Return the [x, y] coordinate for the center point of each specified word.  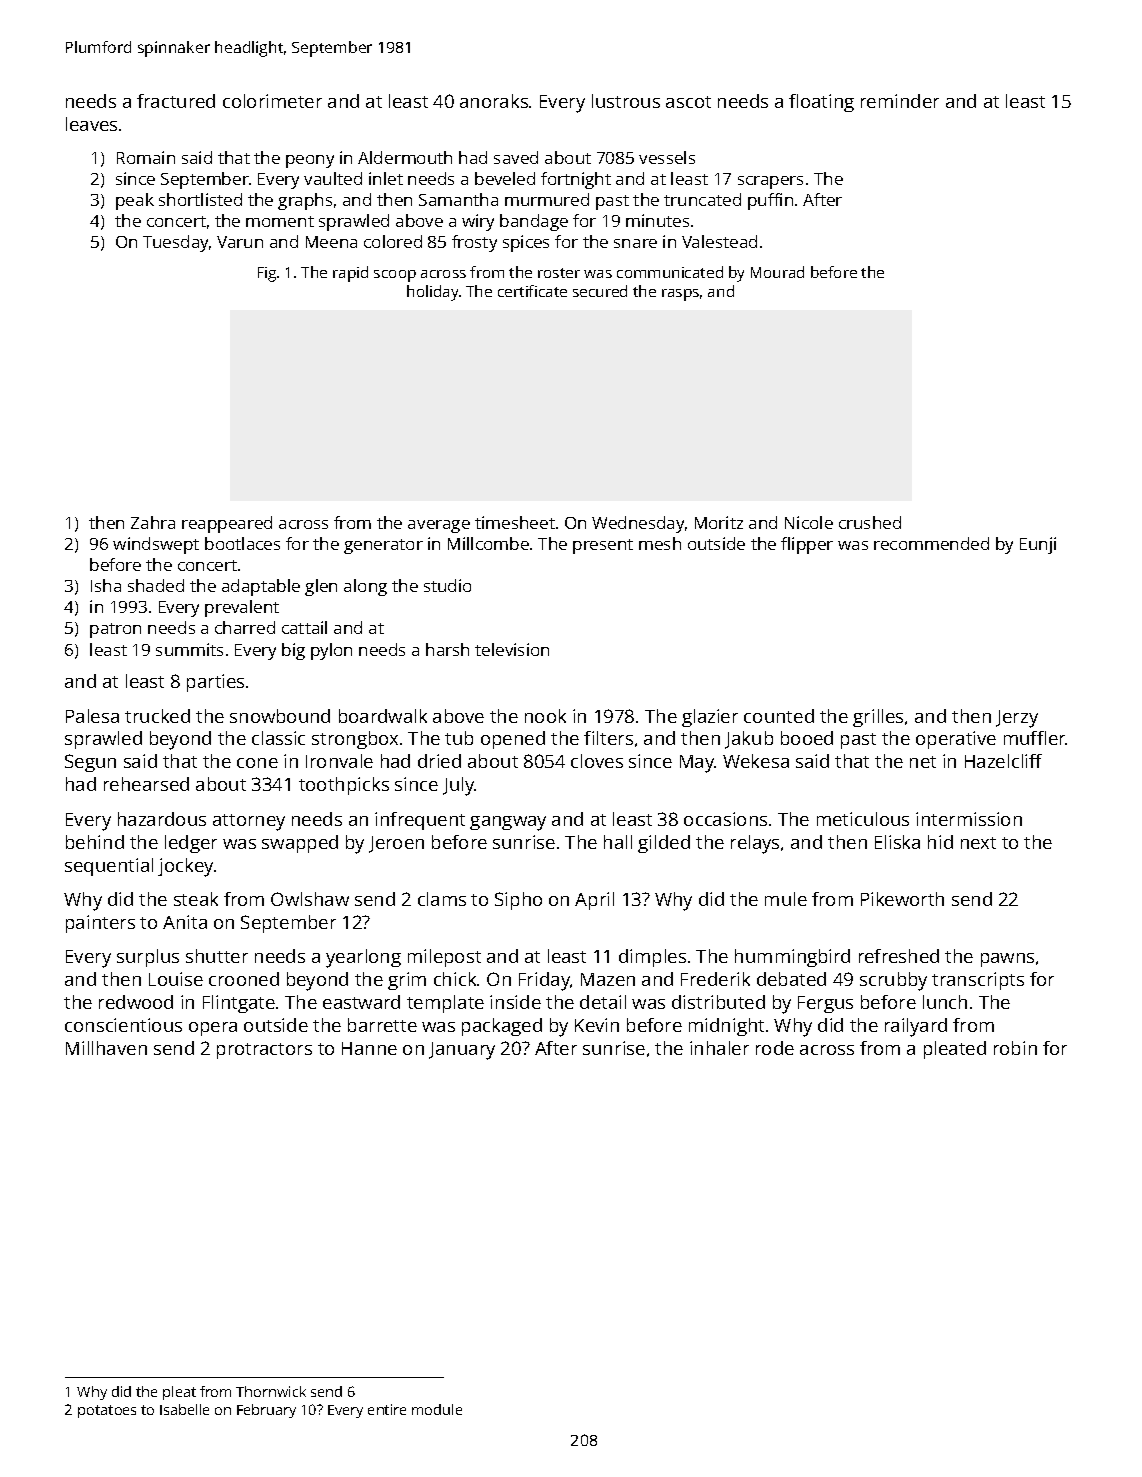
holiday [432, 293]
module [437, 1409]
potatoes [107, 1411]
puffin [770, 201]
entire [387, 1409]
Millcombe [488, 543]
